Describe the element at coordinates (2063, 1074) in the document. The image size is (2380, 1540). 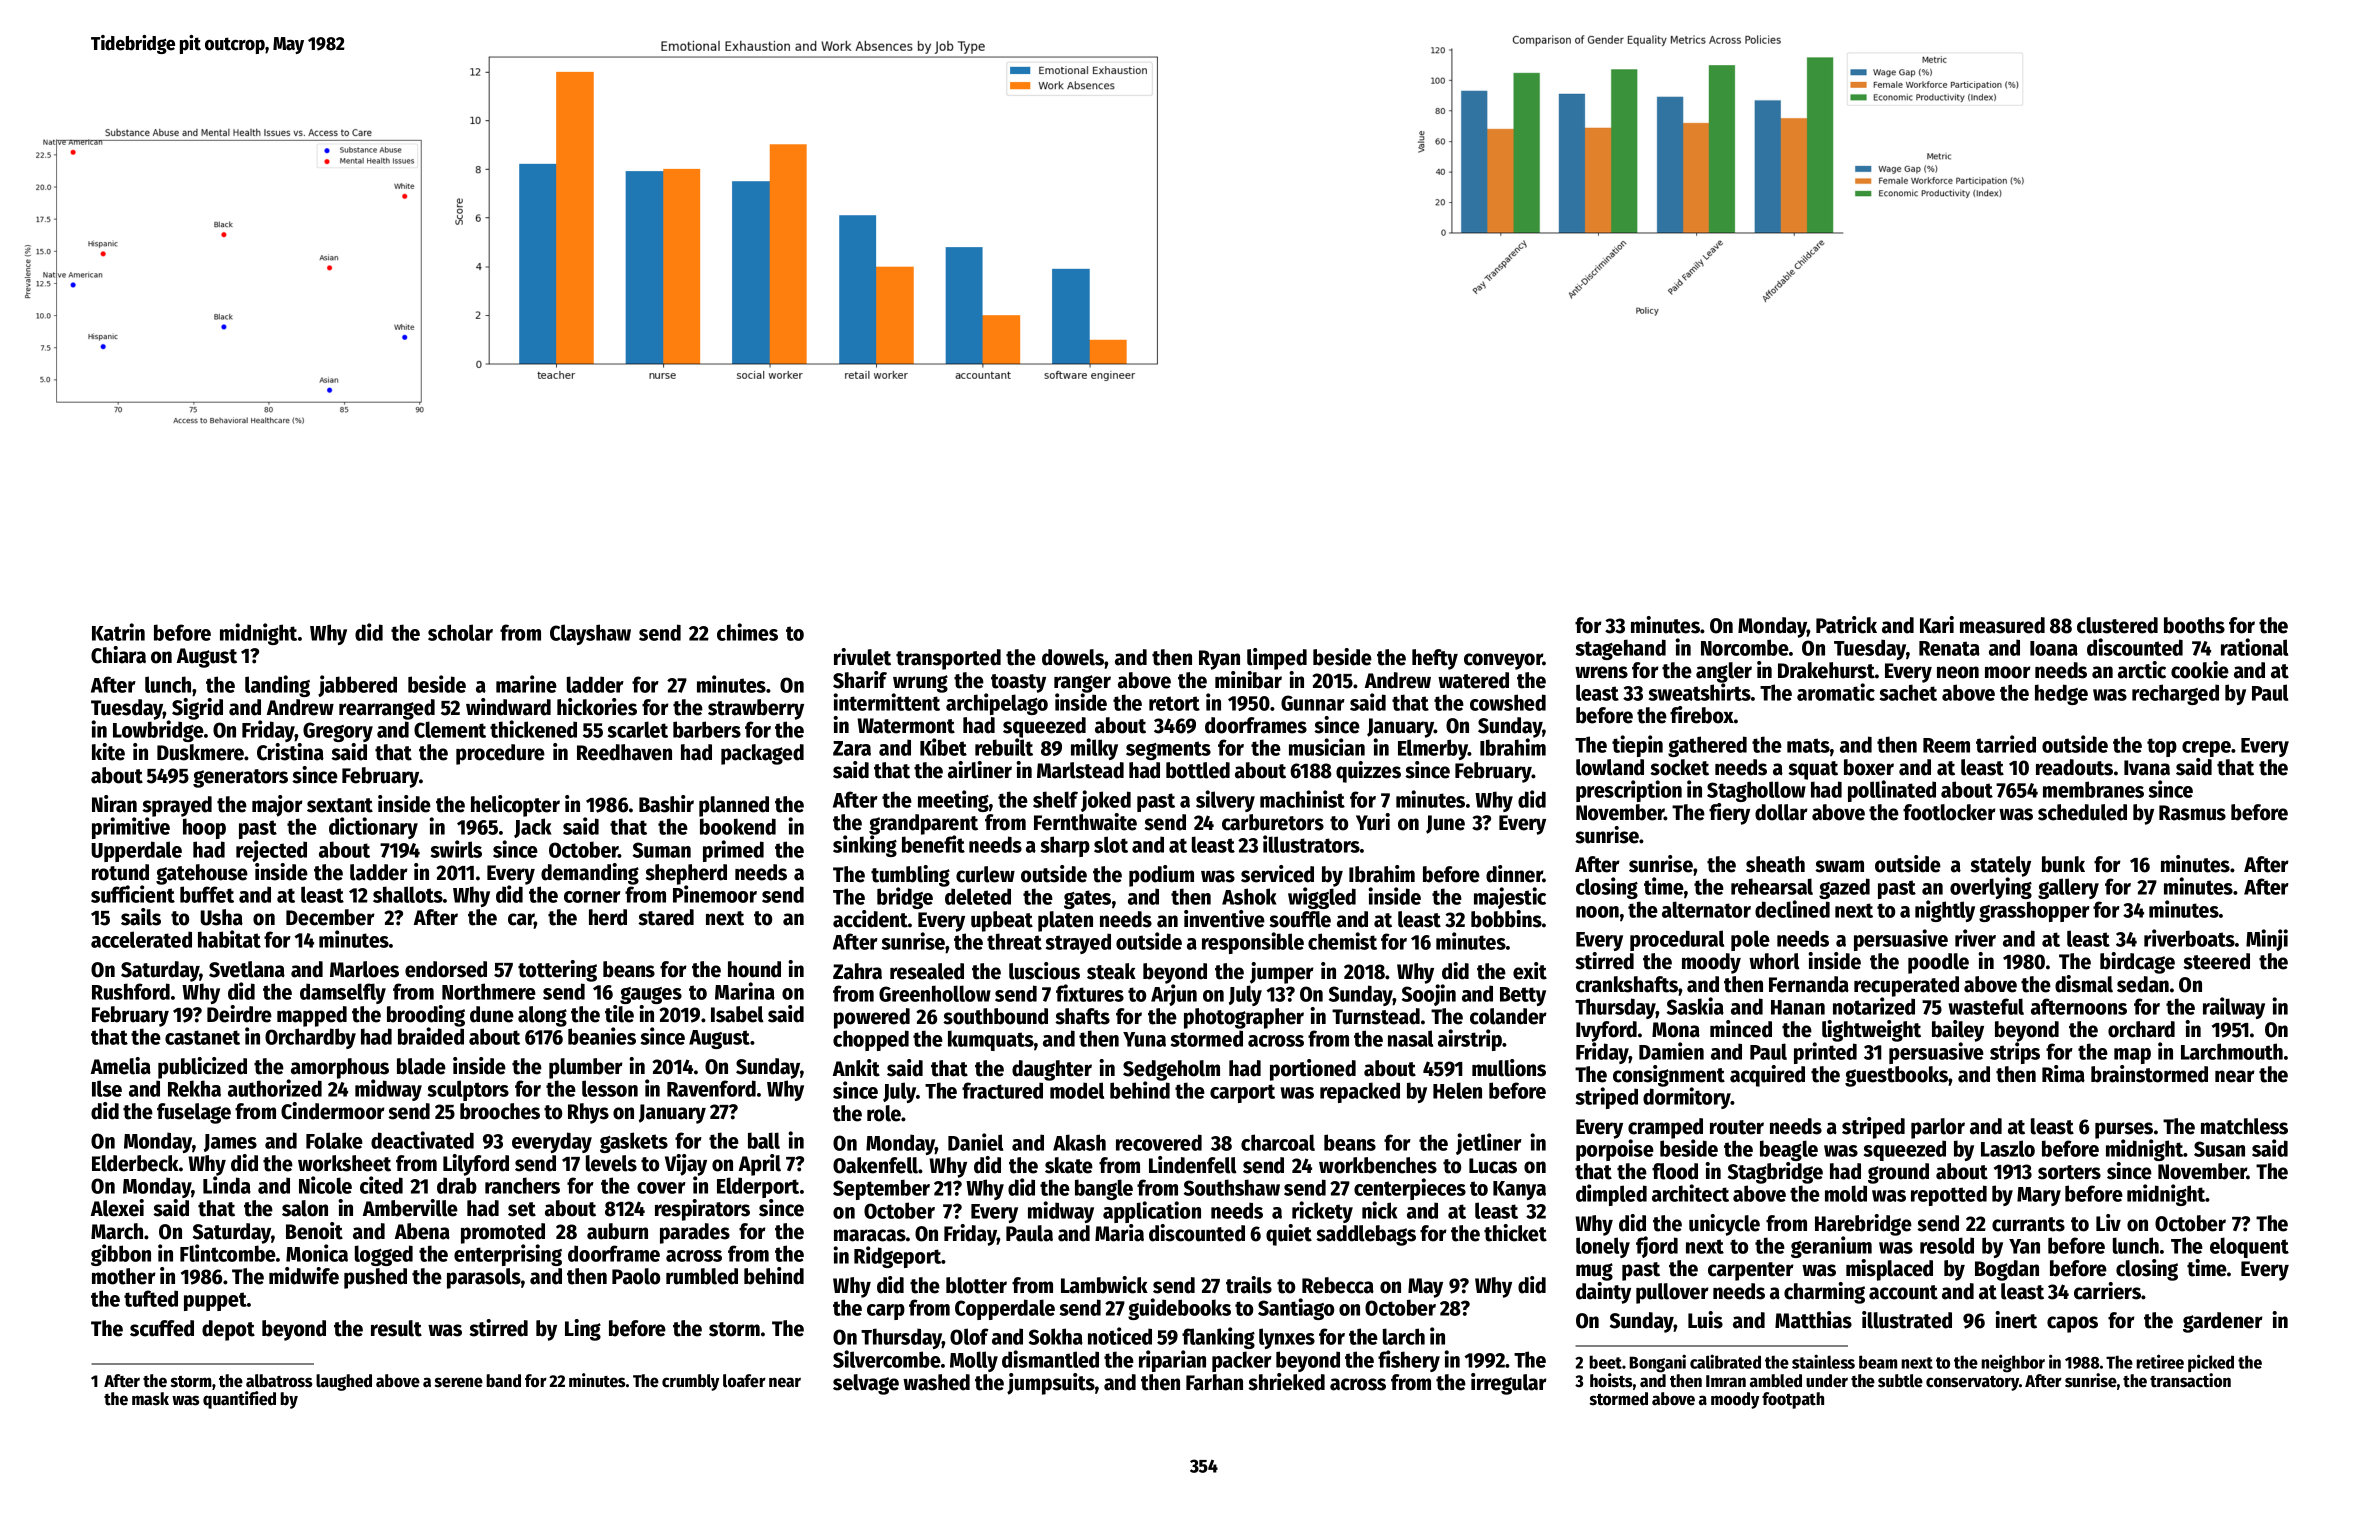
I see `Rima` at that location.
